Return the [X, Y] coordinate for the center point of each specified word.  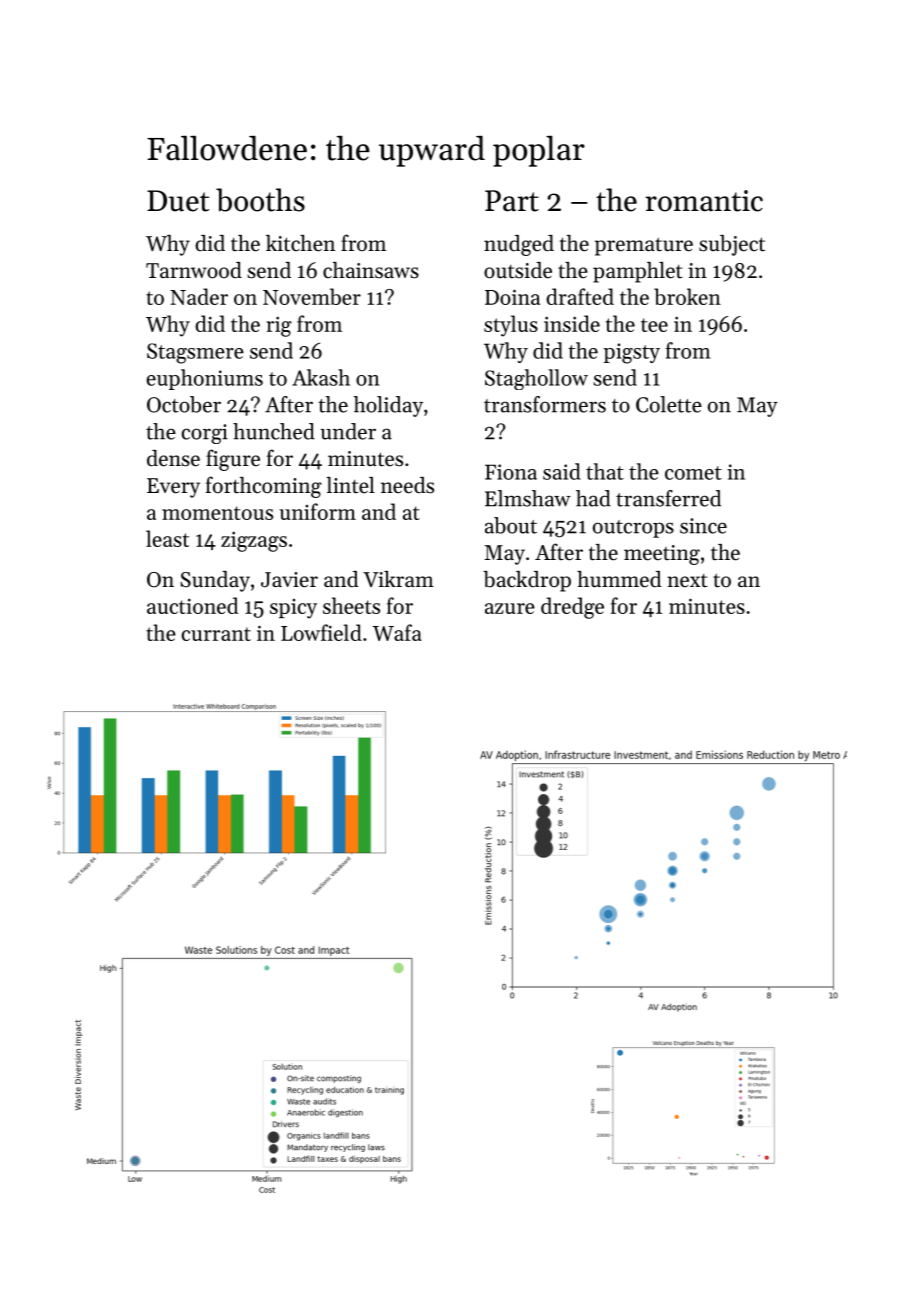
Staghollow [536, 379]
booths [260, 200]
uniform [318, 511]
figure [233, 460]
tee [654, 325]
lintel [350, 485]
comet [693, 473]
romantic [704, 201]
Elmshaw [528, 498]
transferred [668, 498]
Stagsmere [195, 353]
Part [512, 201]
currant [216, 634]
